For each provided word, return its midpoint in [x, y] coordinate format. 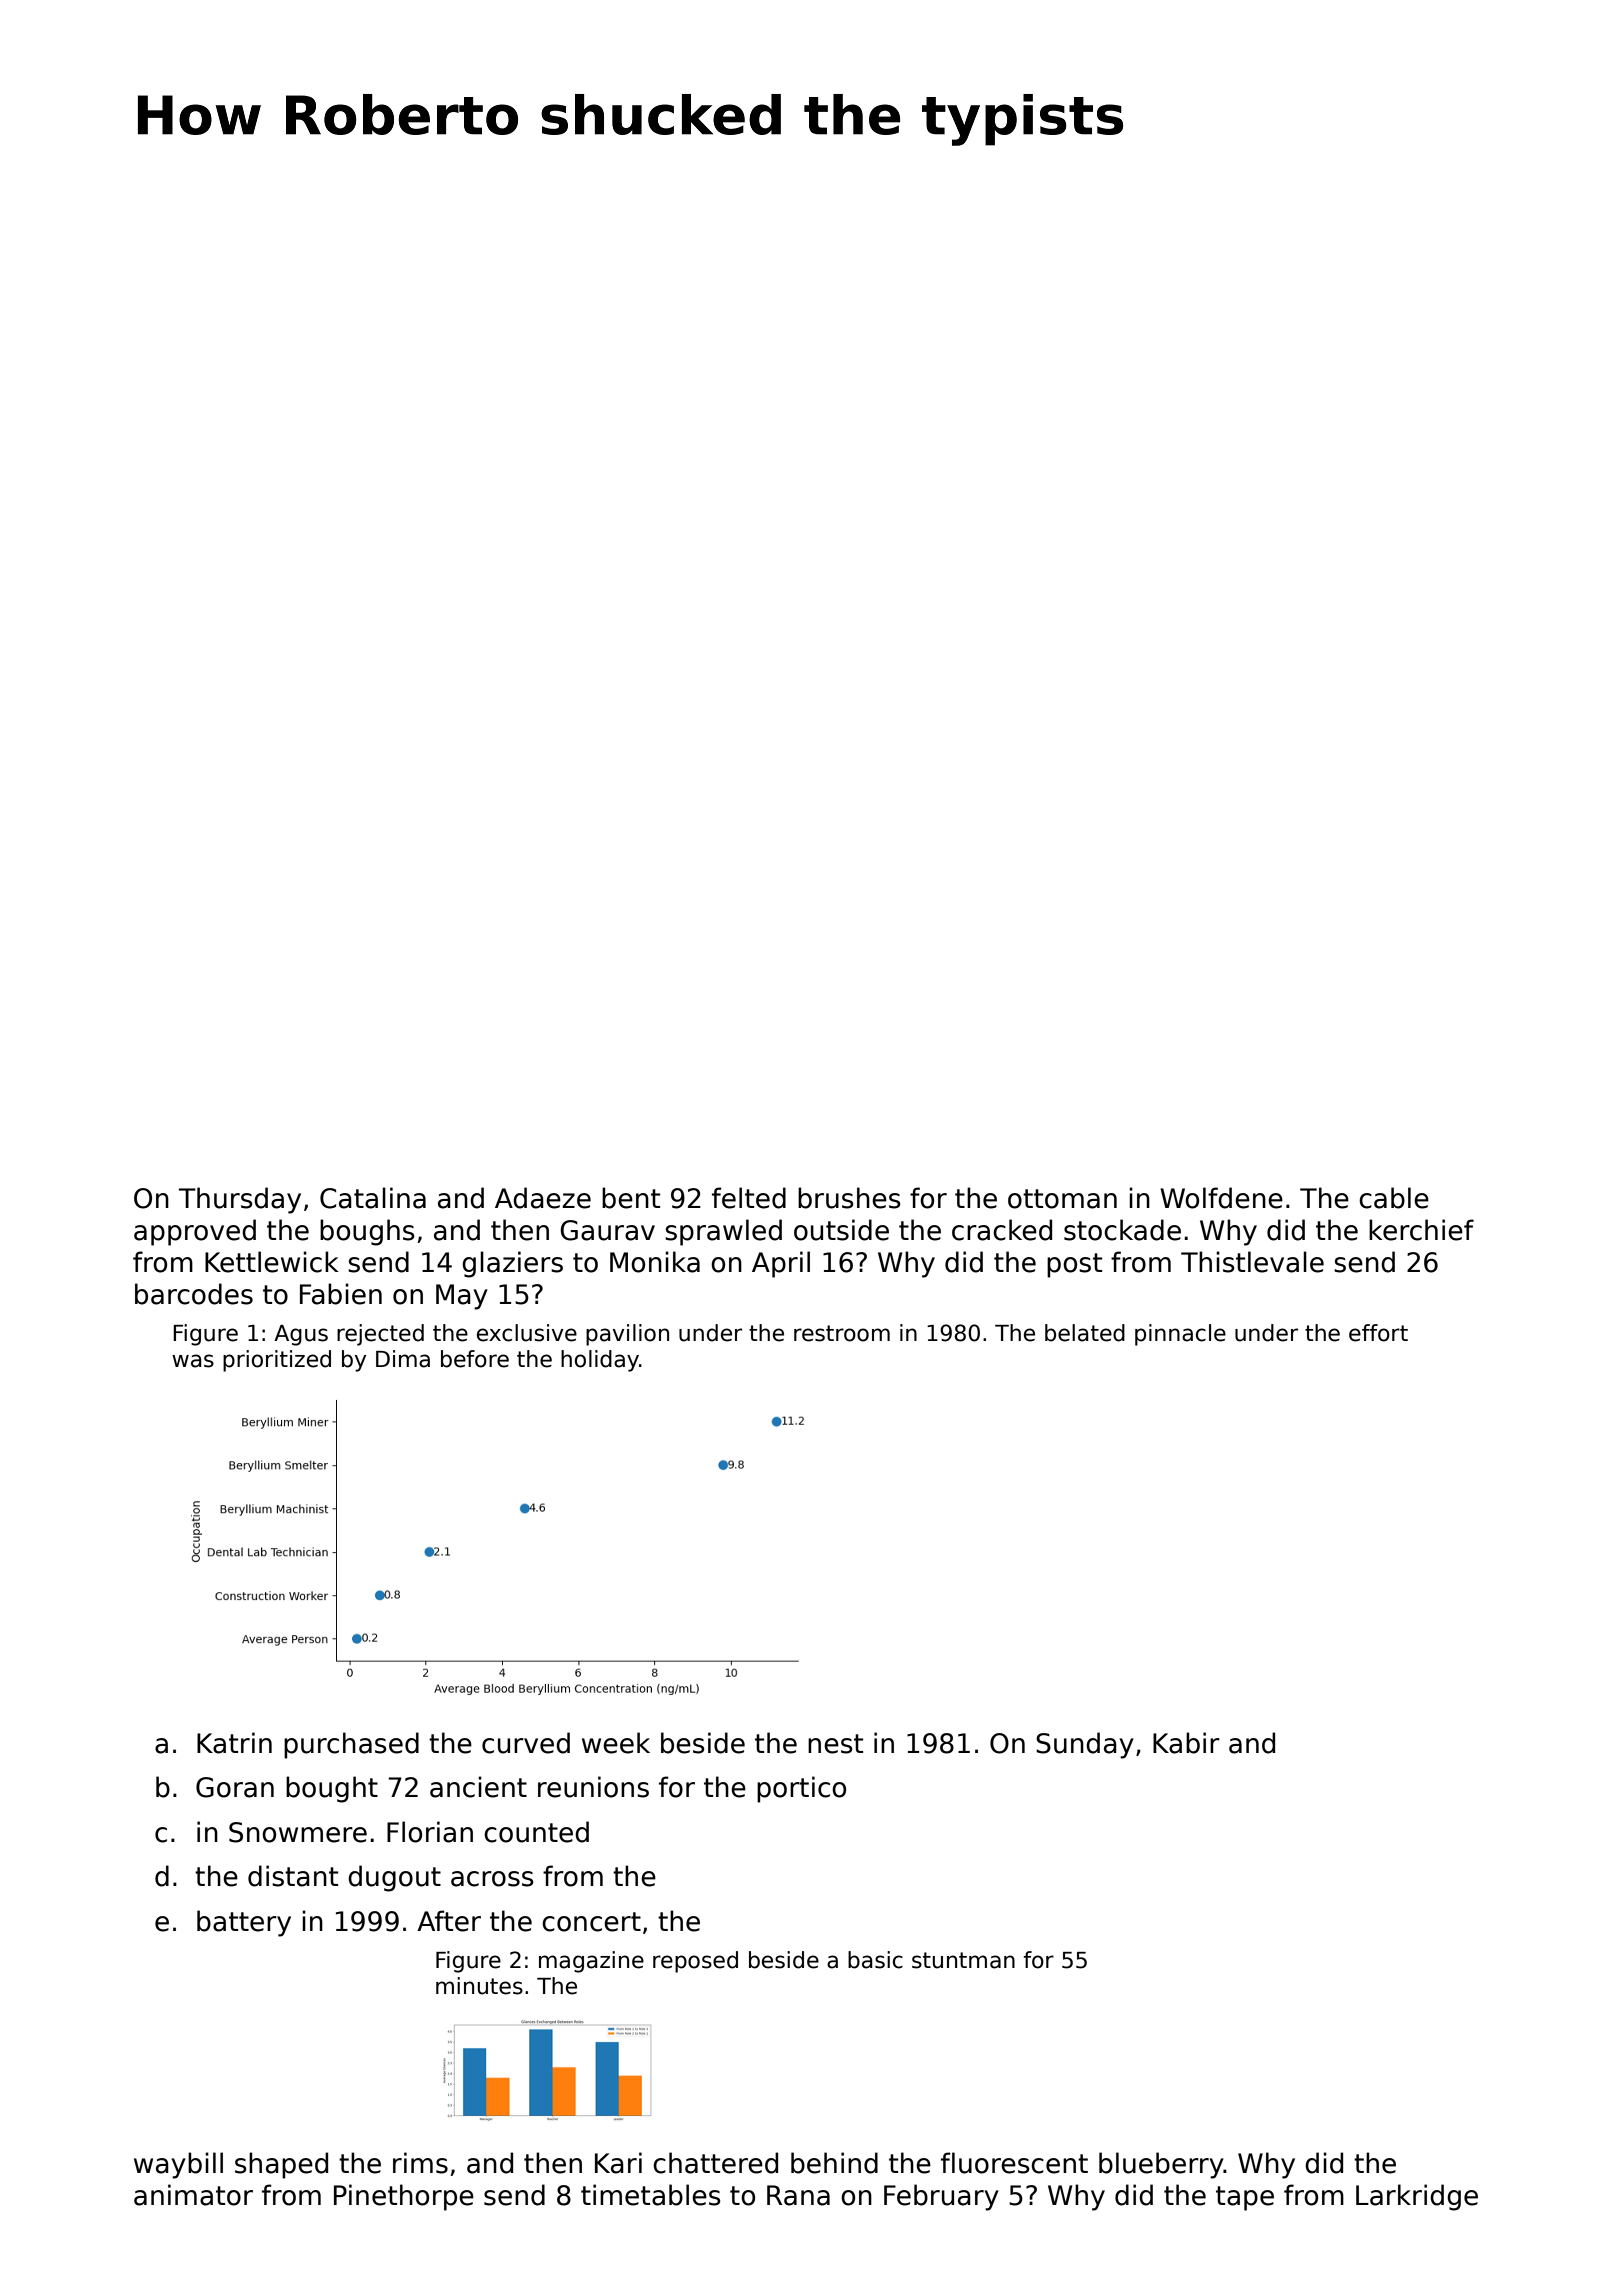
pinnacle [1180, 1335]
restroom [842, 1333]
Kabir [1186, 1743]
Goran [235, 1787]
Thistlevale [1252, 1262]
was [193, 1361]
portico [801, 1789]
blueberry [1161, 2165]
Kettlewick [272, 1262]
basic [875, 1960]
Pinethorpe [404, 2197]
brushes [849, 1198]
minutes [479, 1986]
